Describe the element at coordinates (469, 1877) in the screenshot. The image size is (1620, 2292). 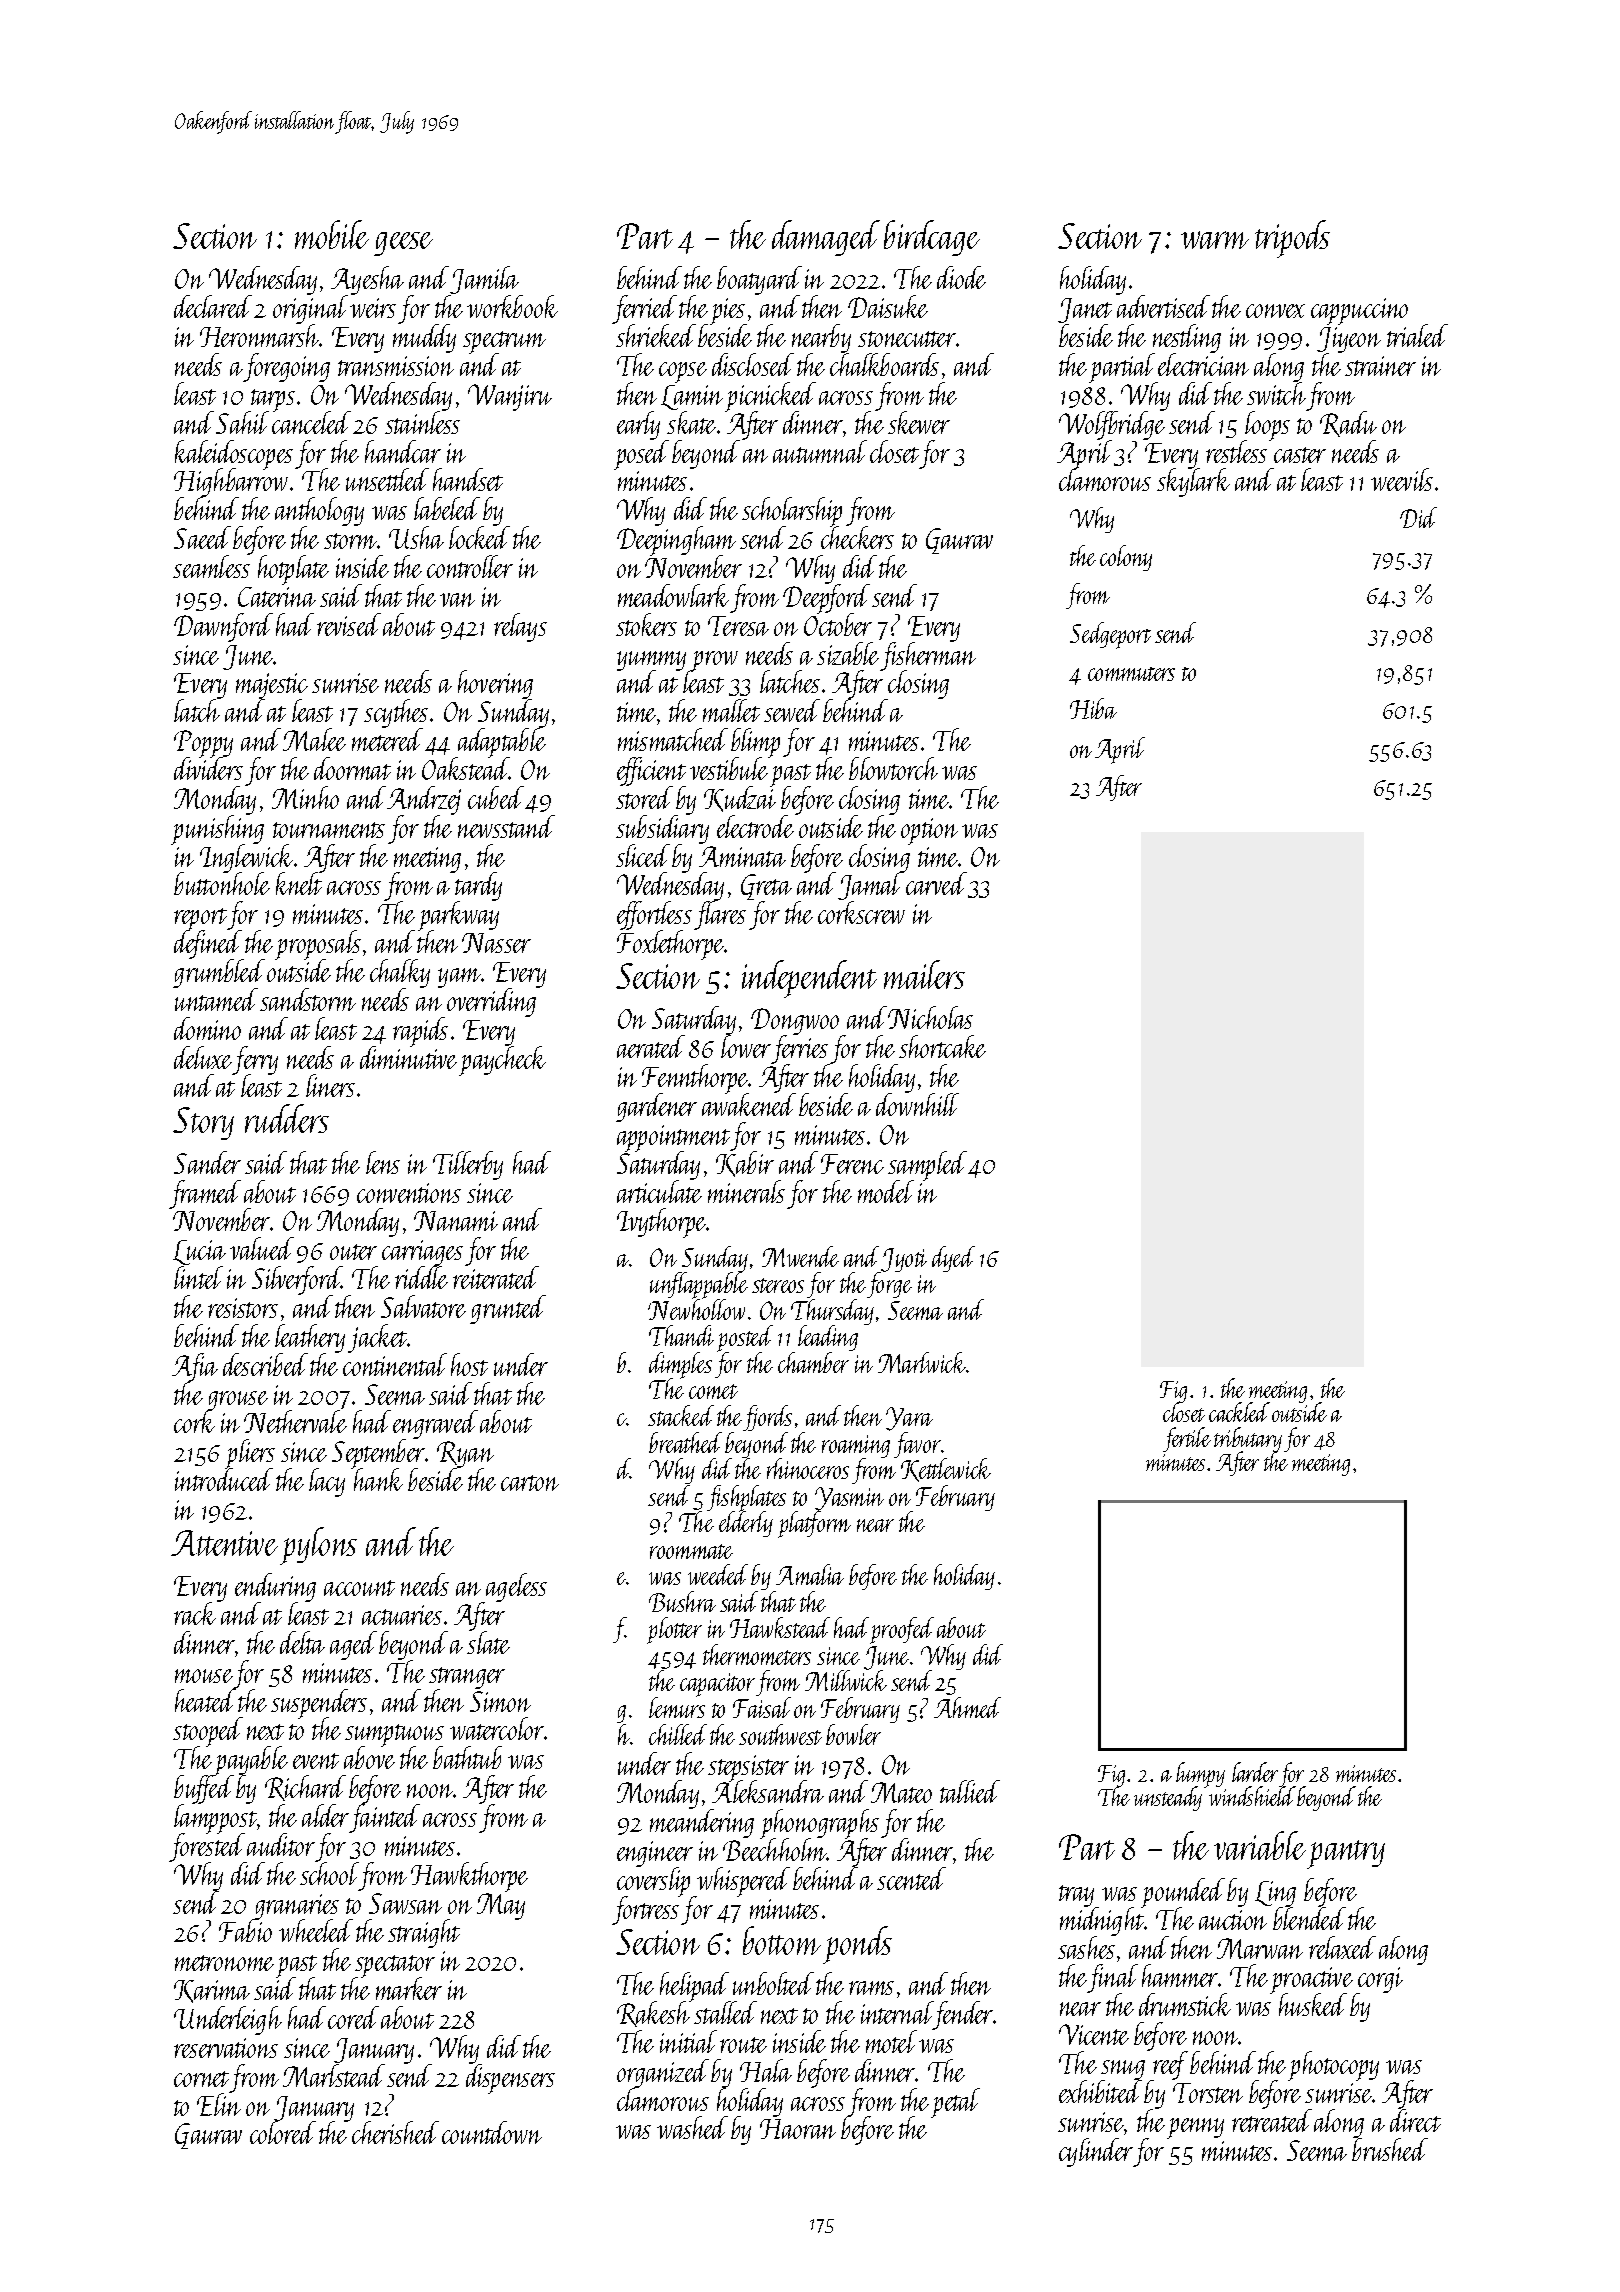
I see `Hawkthorpe` at that location.
